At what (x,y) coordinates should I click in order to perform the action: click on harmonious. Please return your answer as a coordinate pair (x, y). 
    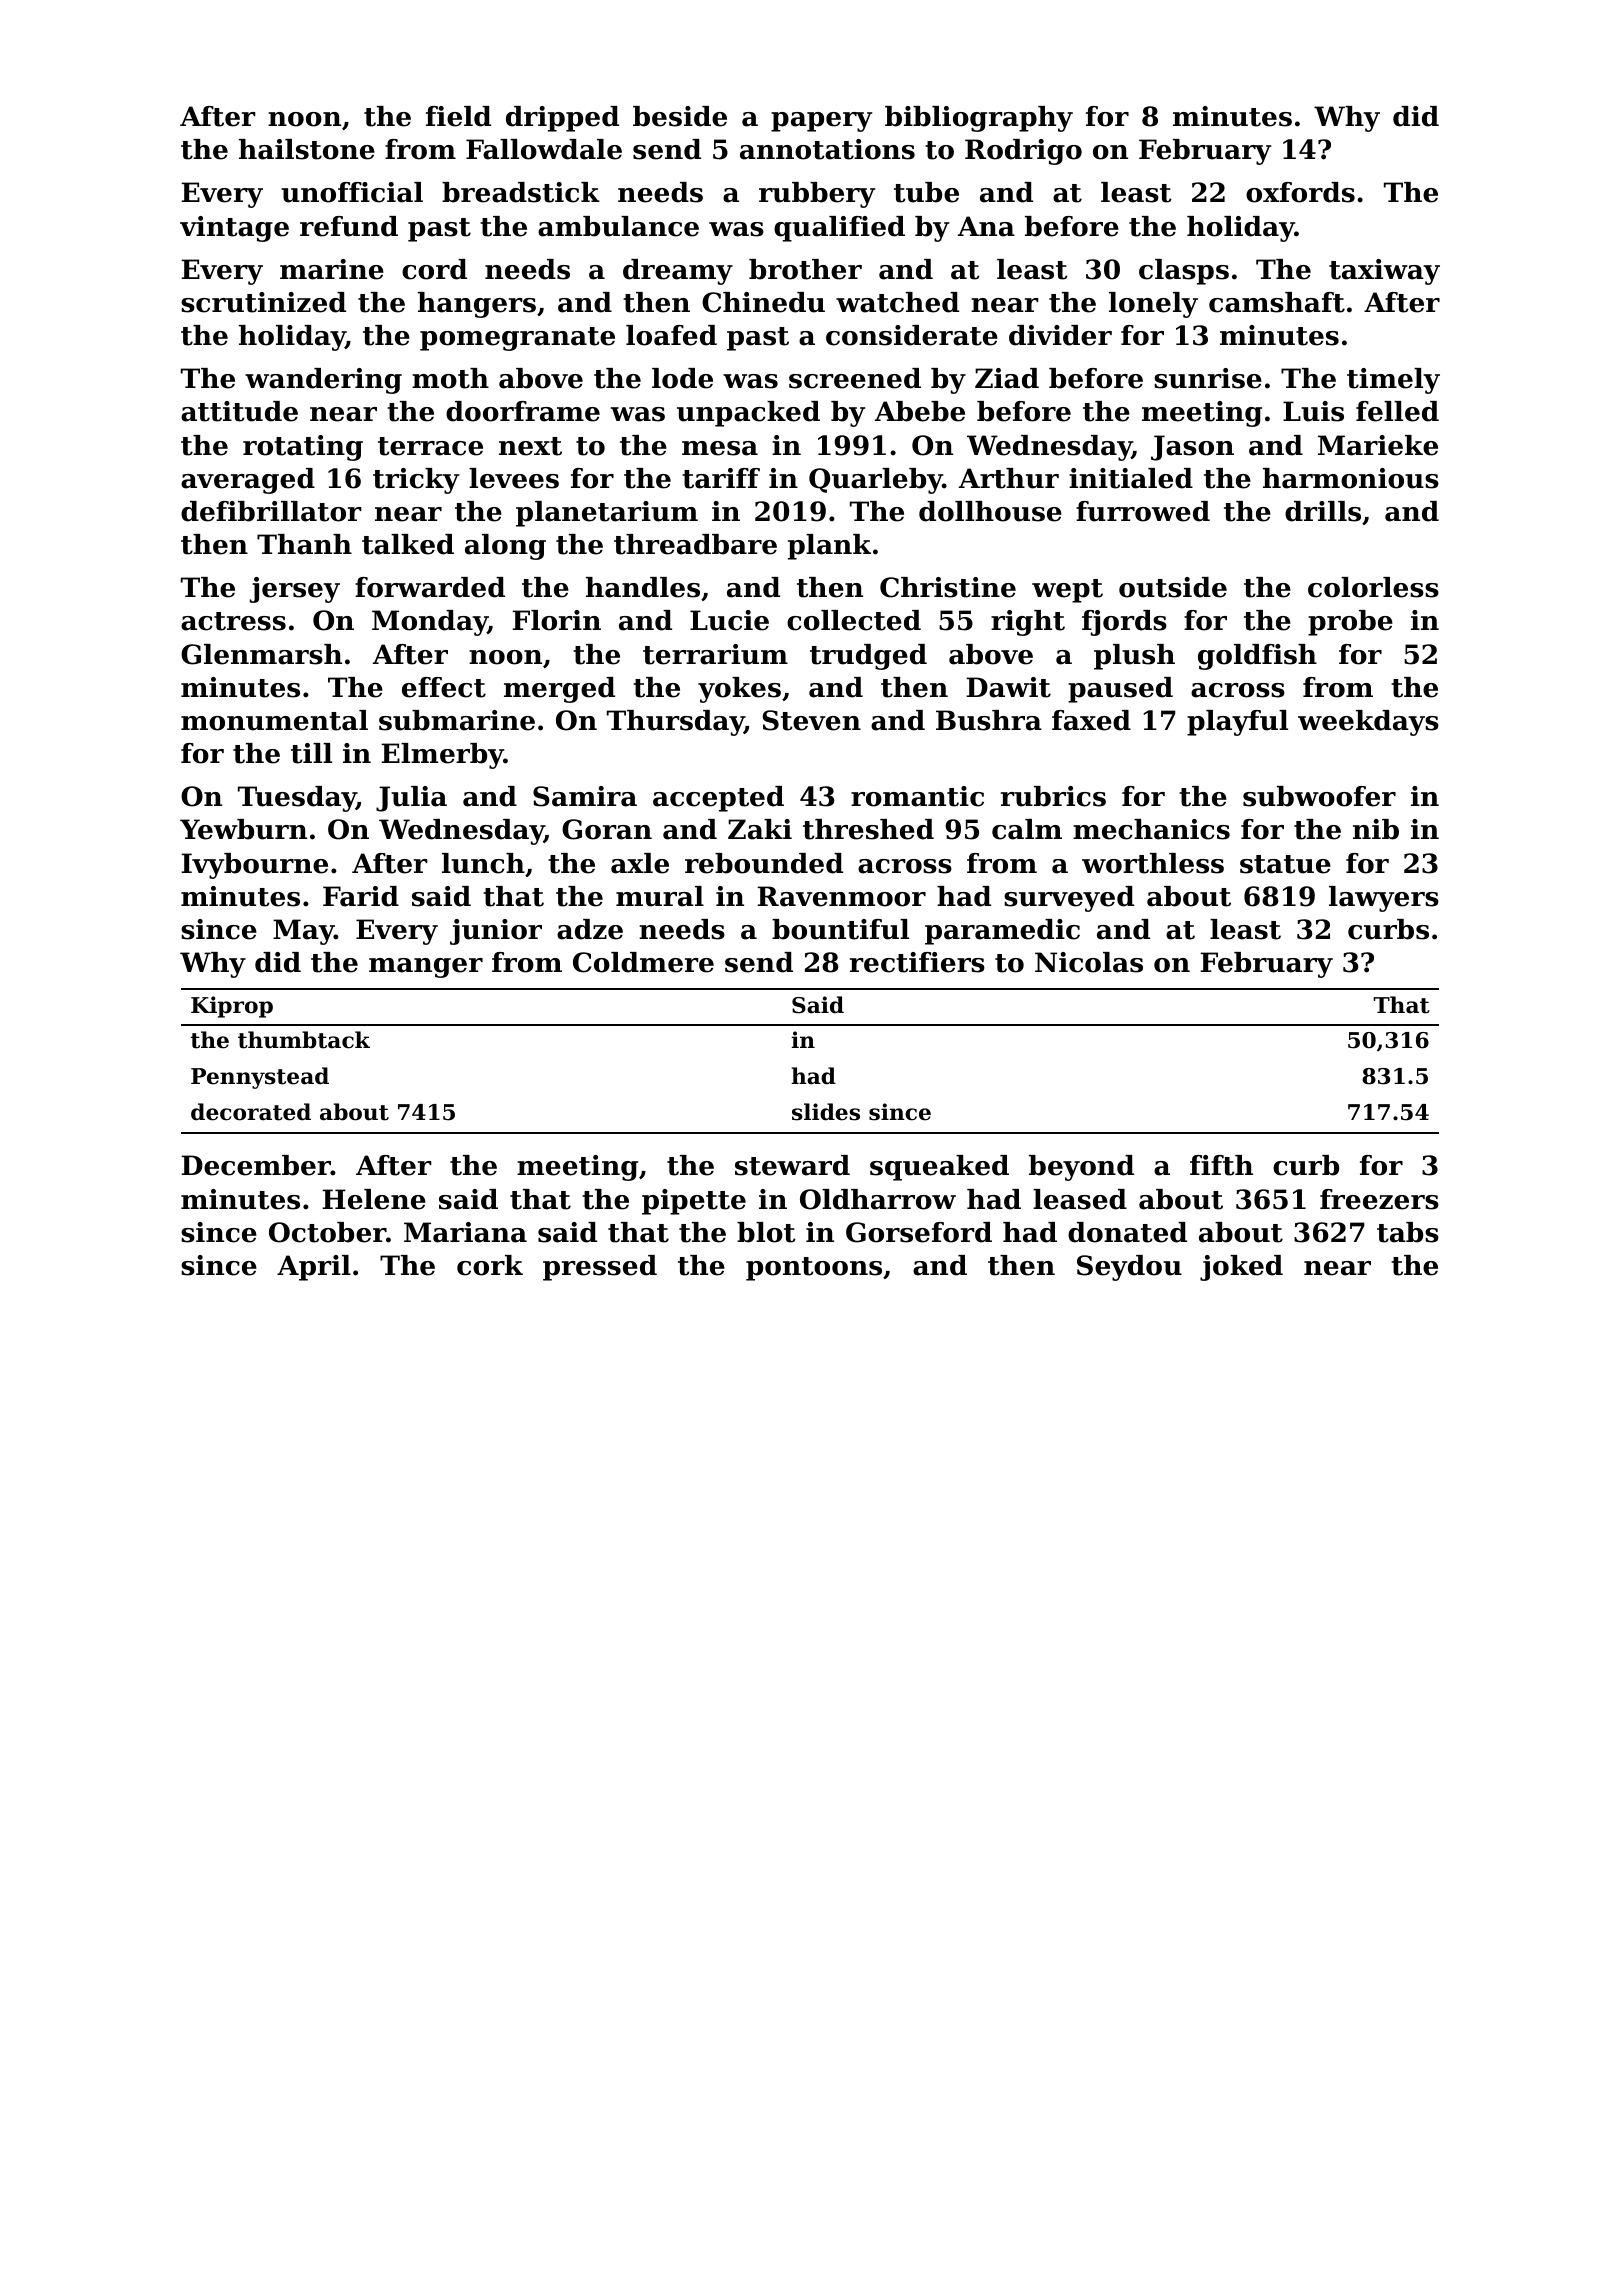
    Looking at the image, I should click on (1351, 478).
